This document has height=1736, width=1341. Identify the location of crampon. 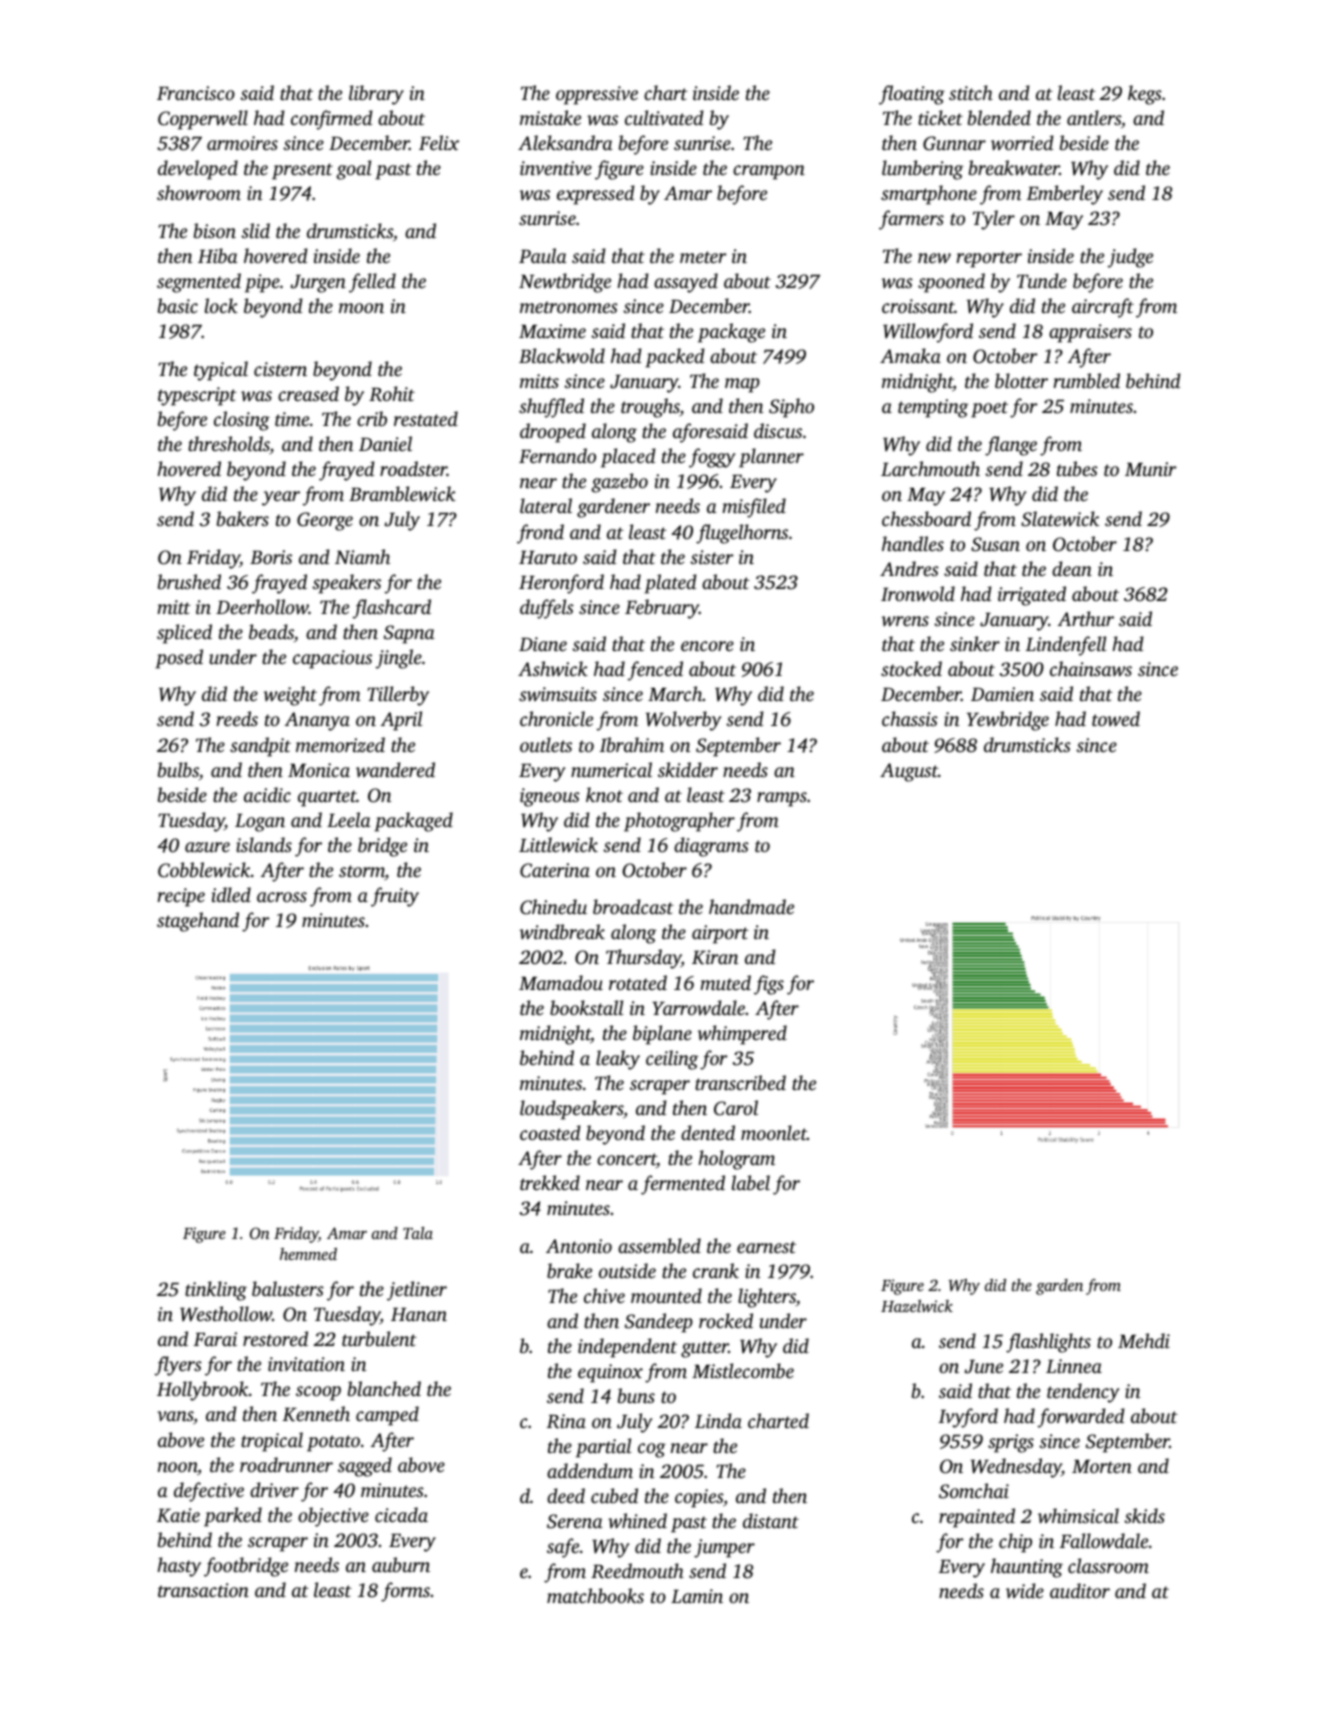
(769, 172).
